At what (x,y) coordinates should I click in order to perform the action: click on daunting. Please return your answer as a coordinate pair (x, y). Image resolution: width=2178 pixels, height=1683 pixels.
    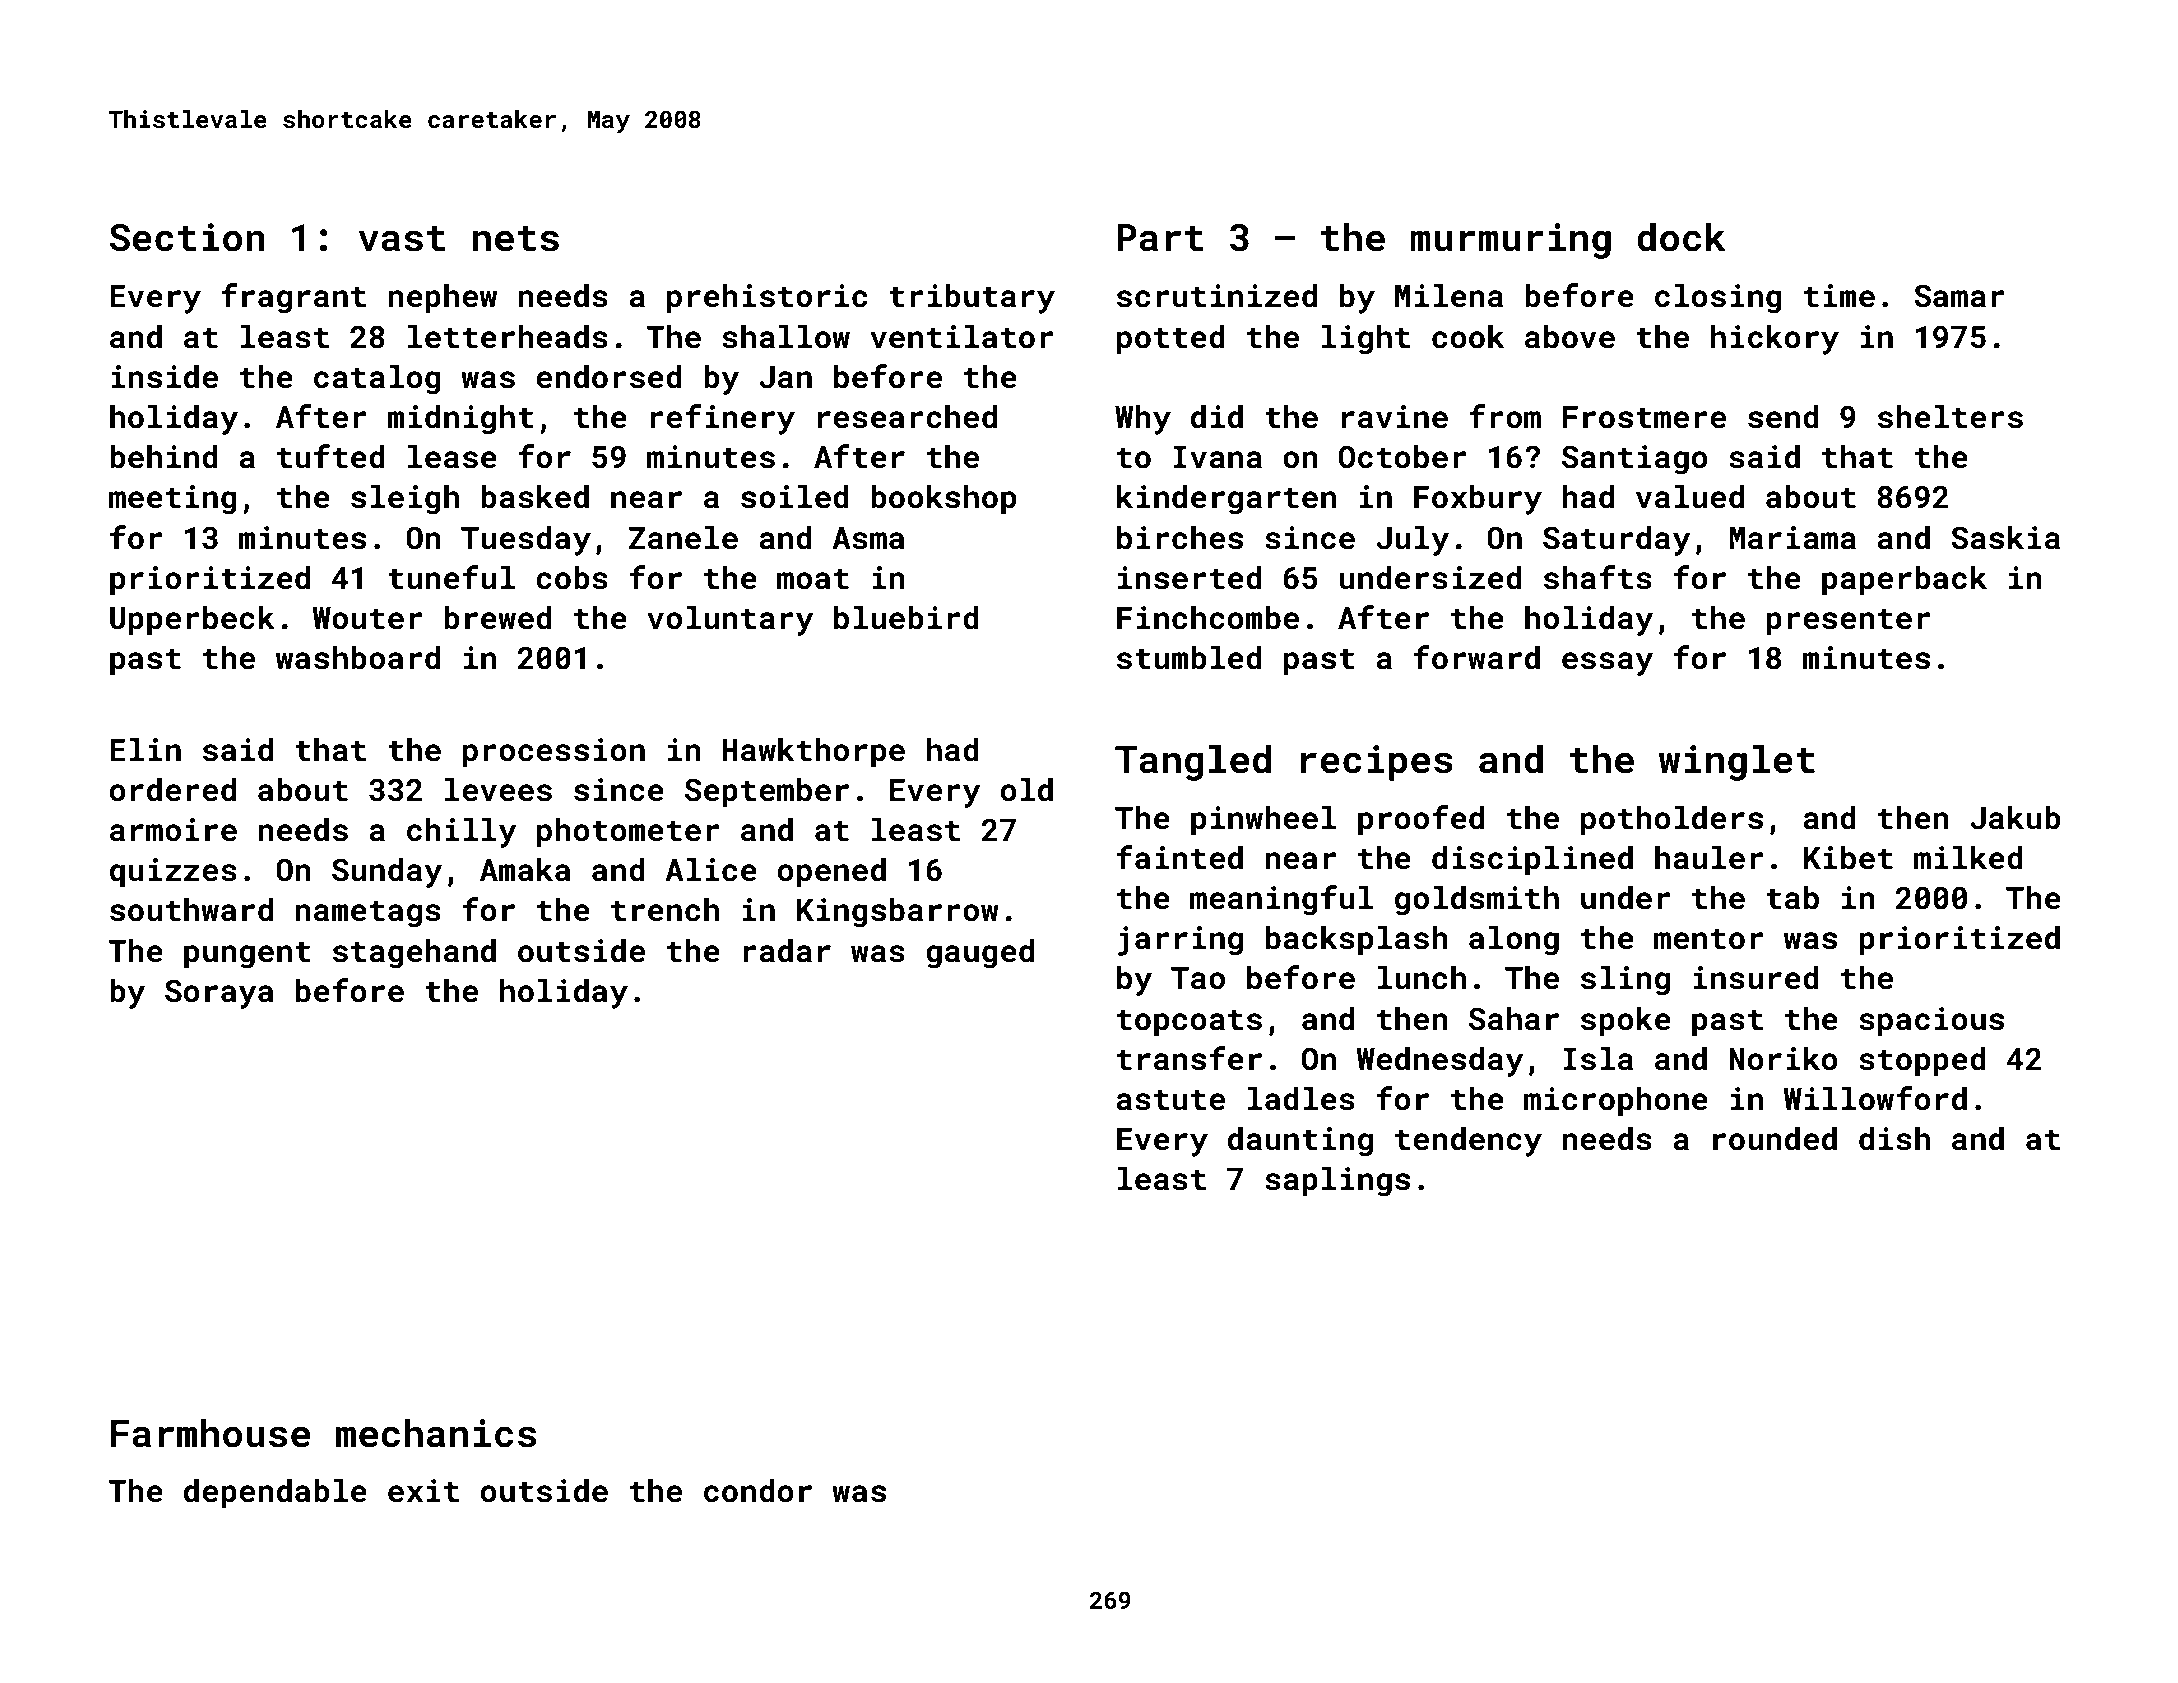
    Looking at the image, I should click on (1300, 1142).
